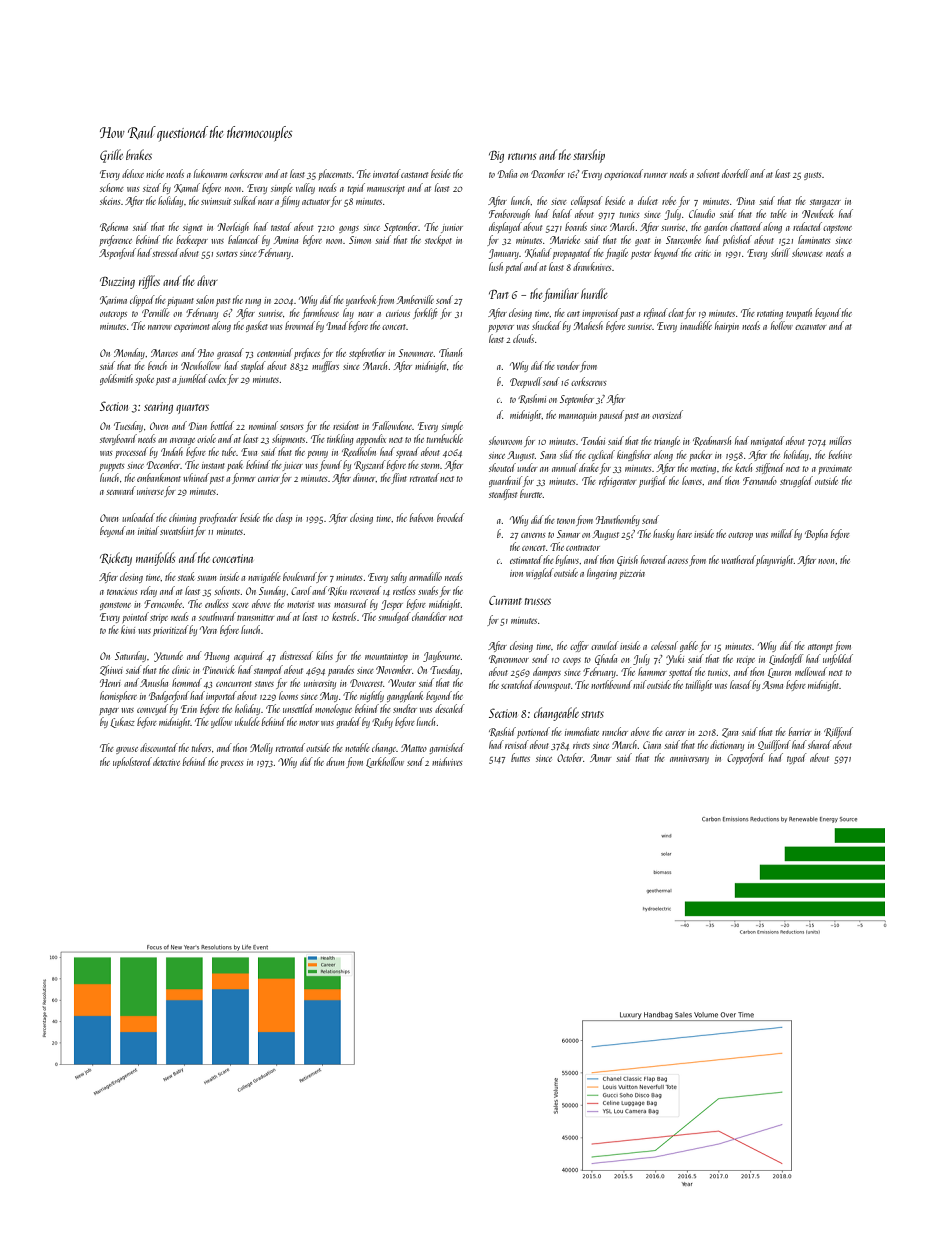 Image resolution: width=952 pixels, height=1233 pixels. Describe the element at coordinates (139, 154) in the document. I see `brakes` at that location.
